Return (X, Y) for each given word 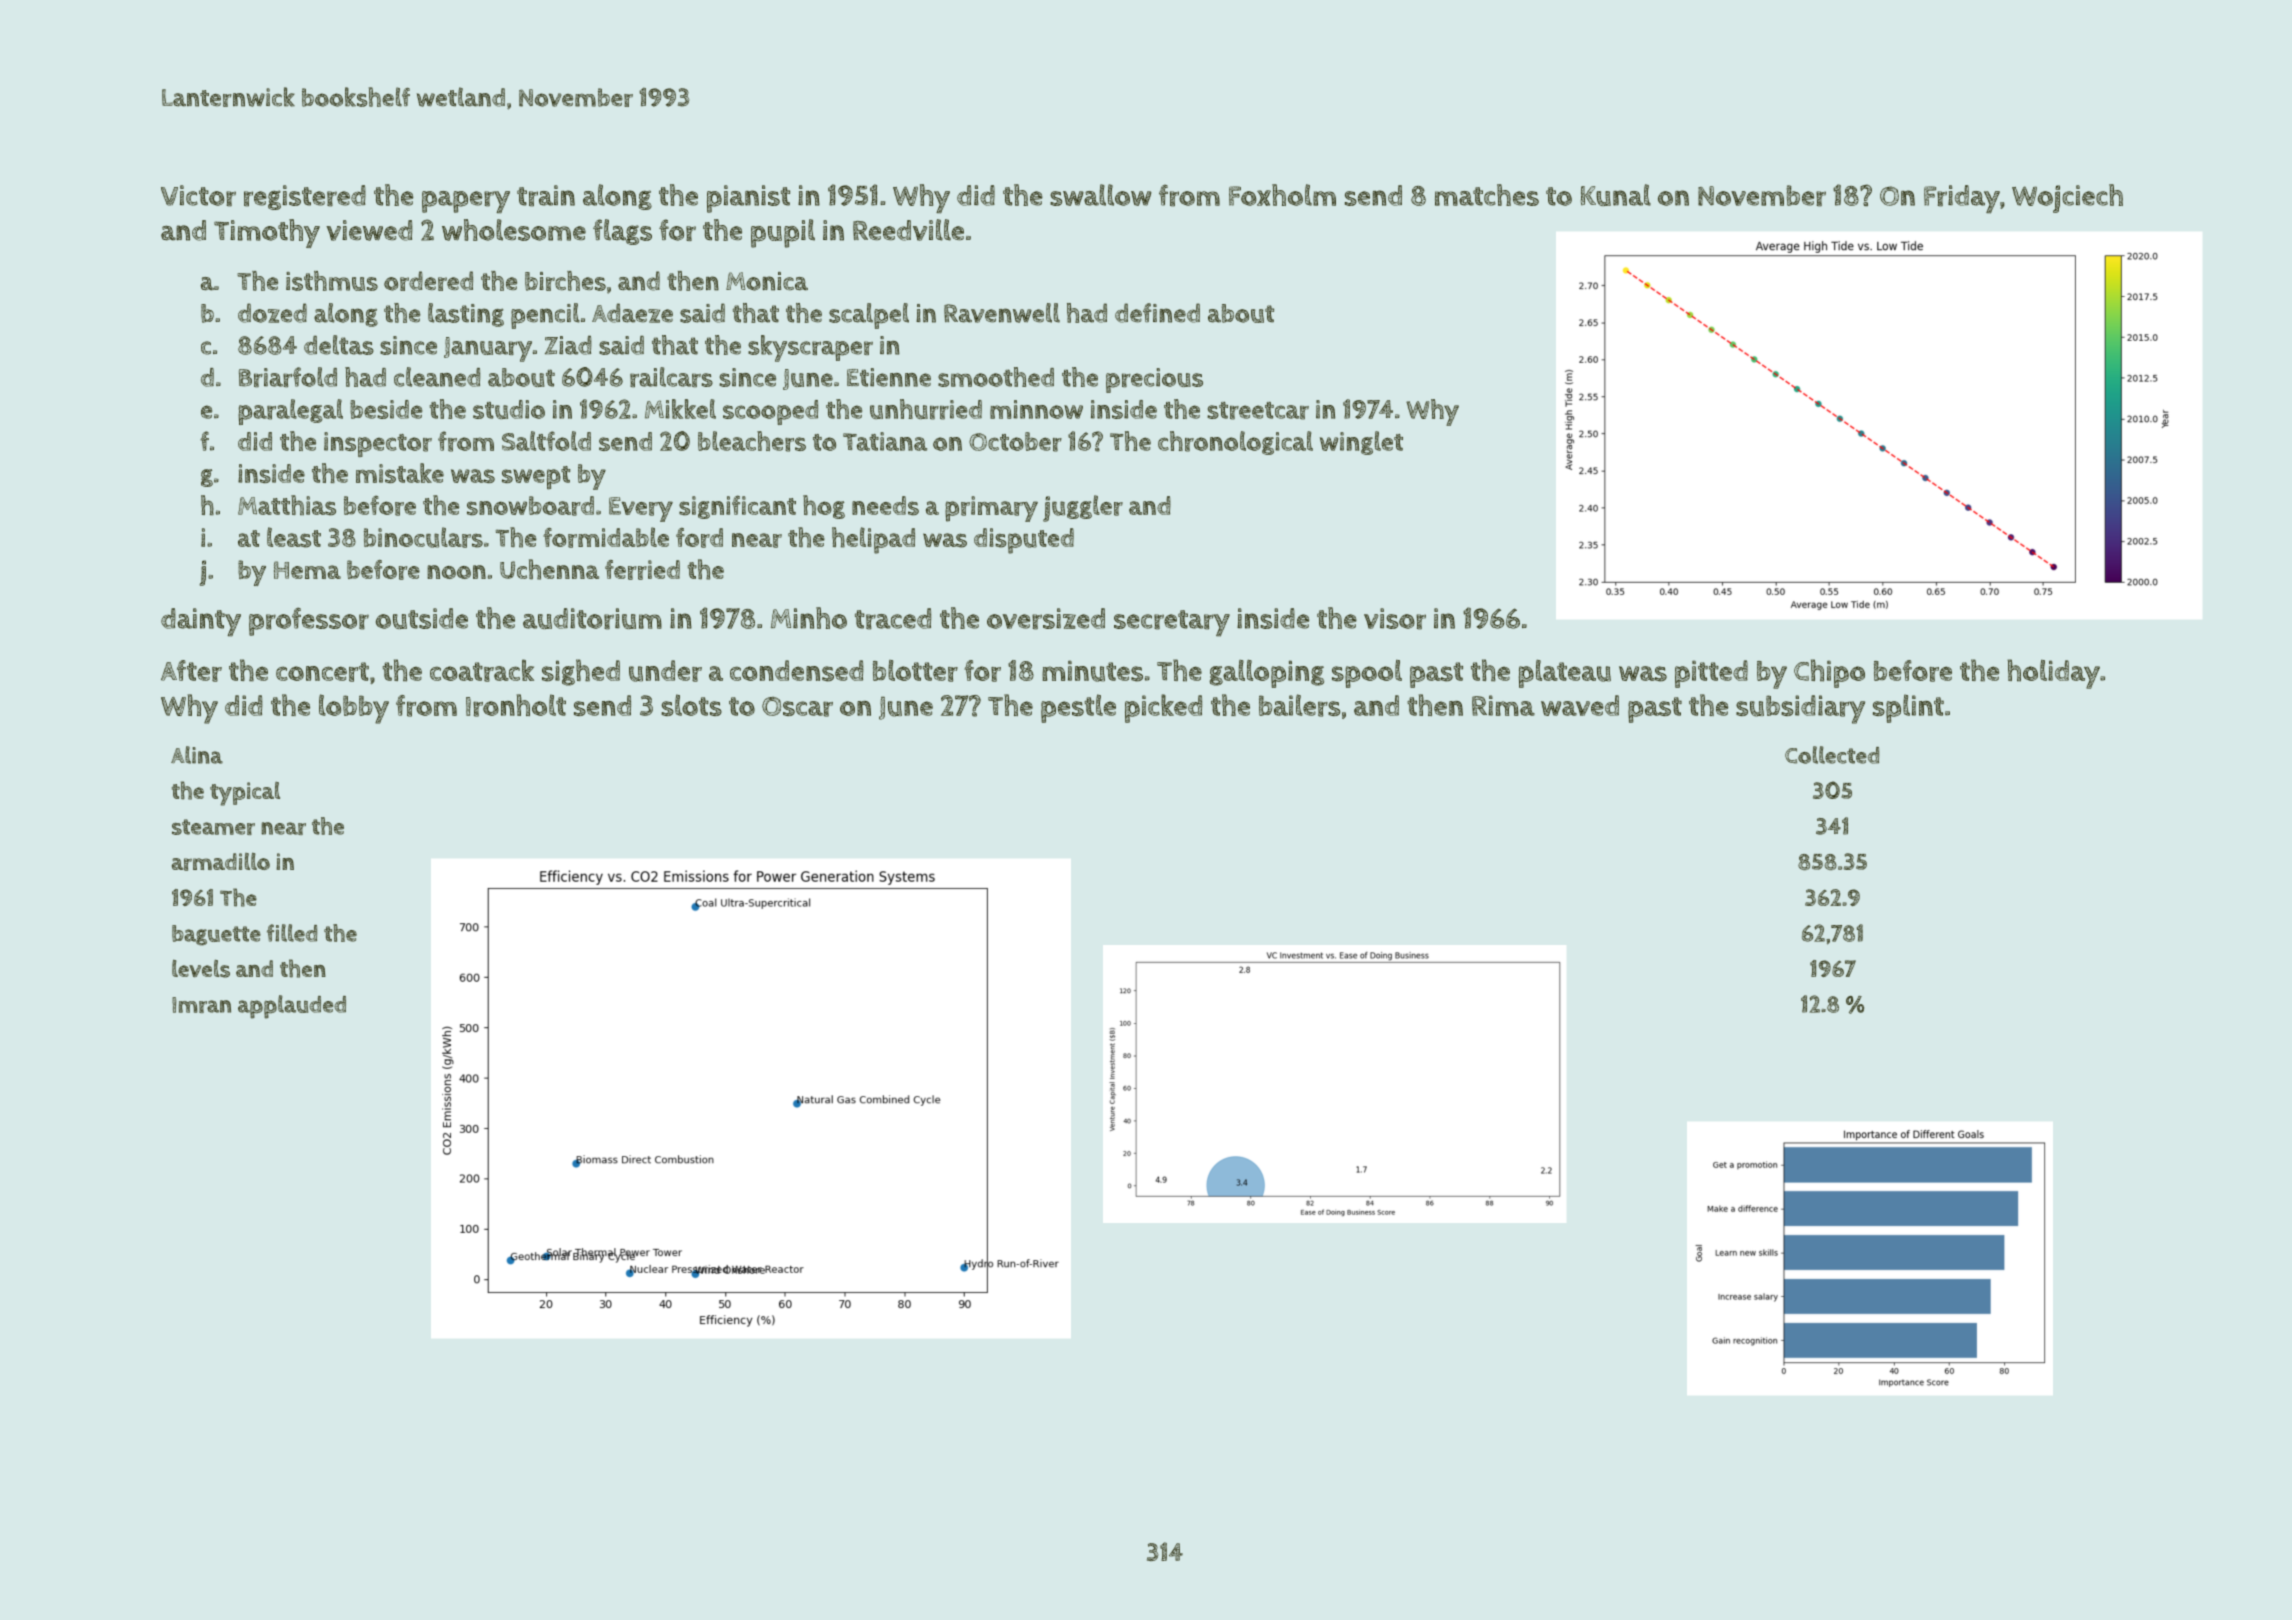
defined (1157, 313)
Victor (198, 196)
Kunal (1616, 195)
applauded (292, 1007)
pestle (1078, 708)
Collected (1832, 755)
